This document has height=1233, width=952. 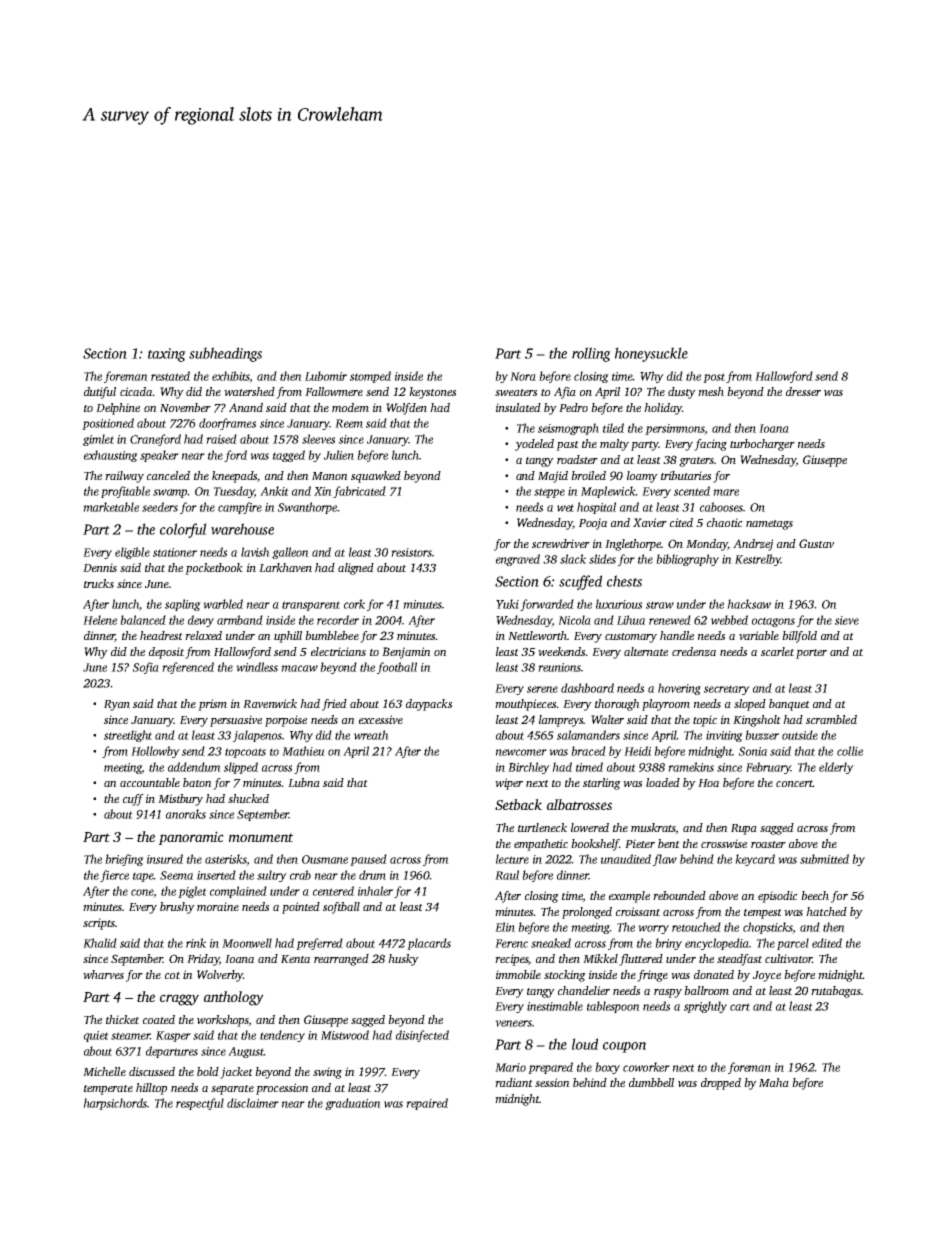 I want to click on baton, so click(x=197, y=782).
